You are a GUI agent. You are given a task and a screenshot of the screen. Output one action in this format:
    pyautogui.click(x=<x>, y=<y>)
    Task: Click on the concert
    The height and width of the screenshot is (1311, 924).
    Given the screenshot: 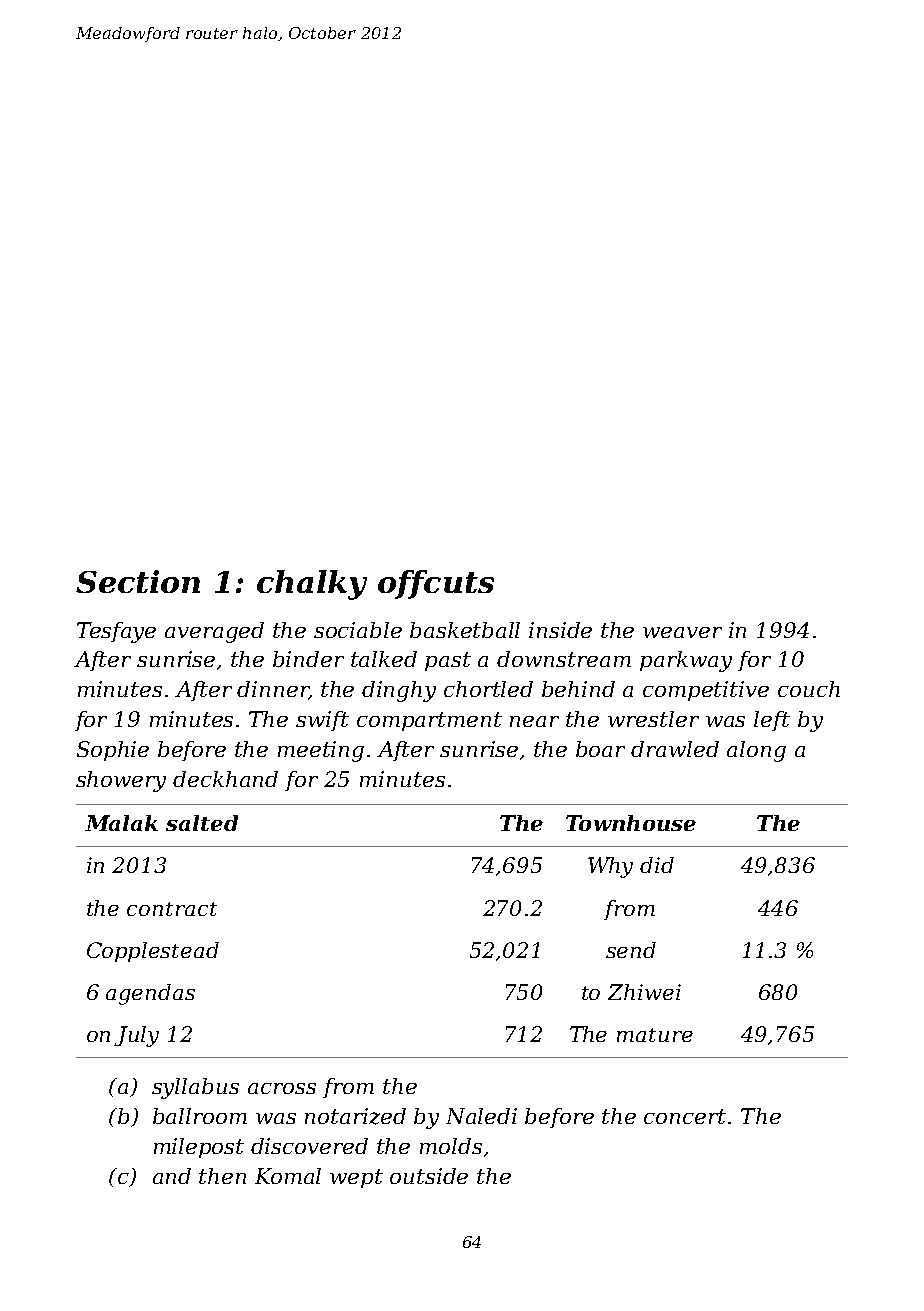 What is the action you would take?
    pyautogui.click(x=685, y=1116)
